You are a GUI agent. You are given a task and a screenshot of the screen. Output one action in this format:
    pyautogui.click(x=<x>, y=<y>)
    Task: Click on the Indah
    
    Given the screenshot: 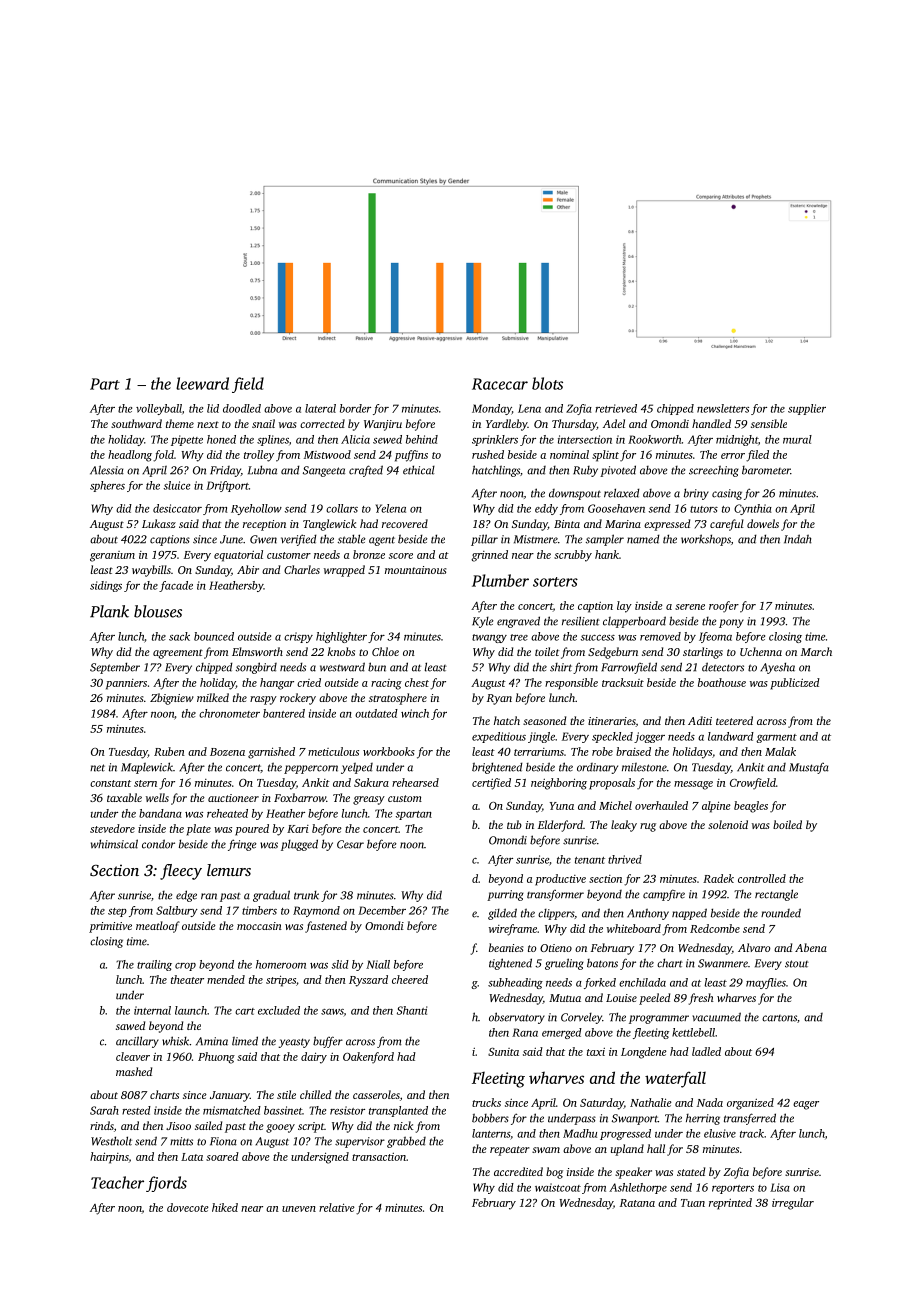 What is the action you would take?
    pyautogui.click(x=798, y=539)
